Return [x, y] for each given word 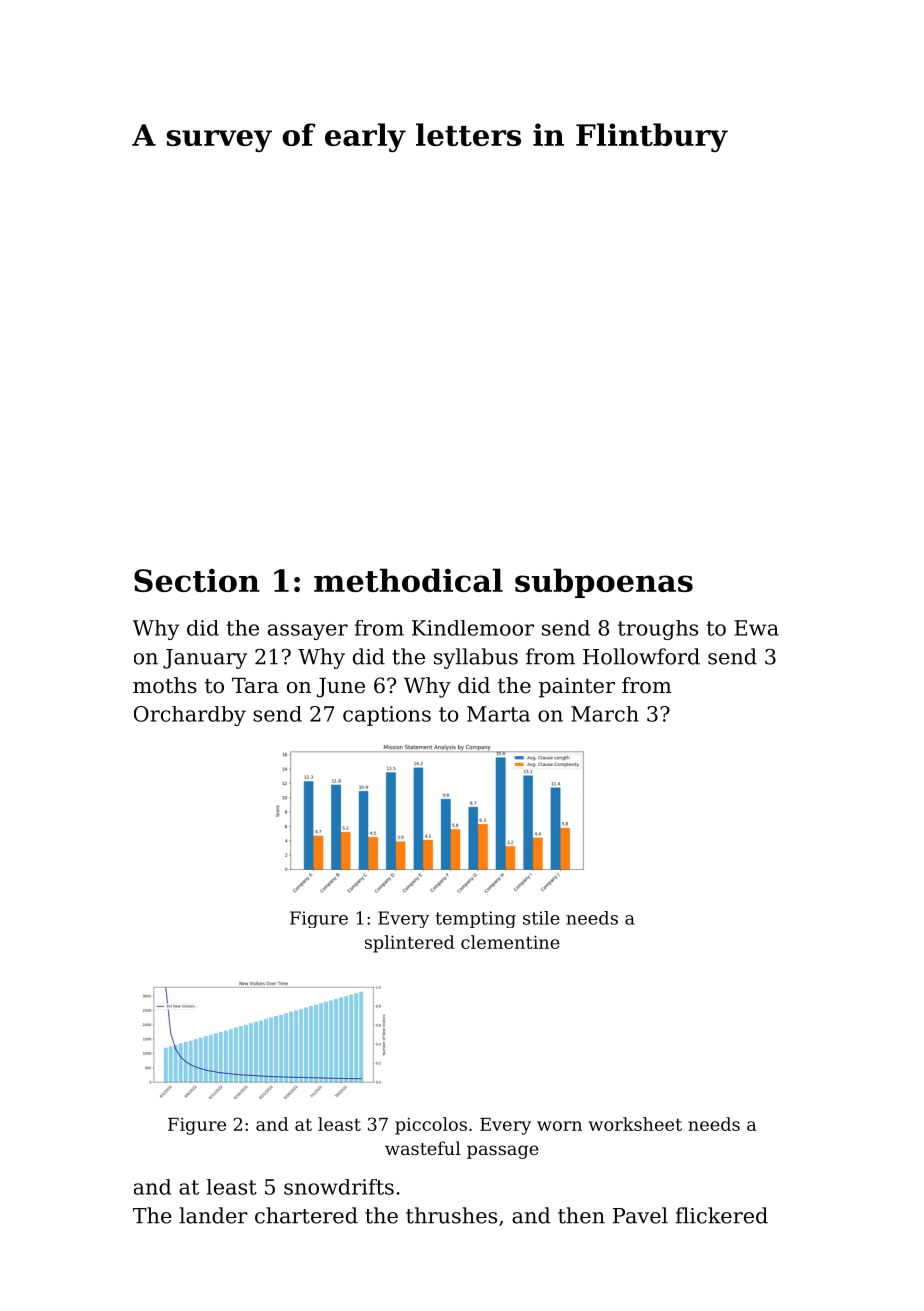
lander [213, 1215]
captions [387, 716]
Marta [498, 714]
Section [197, 580]
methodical [408, 580]
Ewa [756, 628]
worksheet [635, 1124]
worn [559, 1126]
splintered [410, 944]
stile [541, 918]
